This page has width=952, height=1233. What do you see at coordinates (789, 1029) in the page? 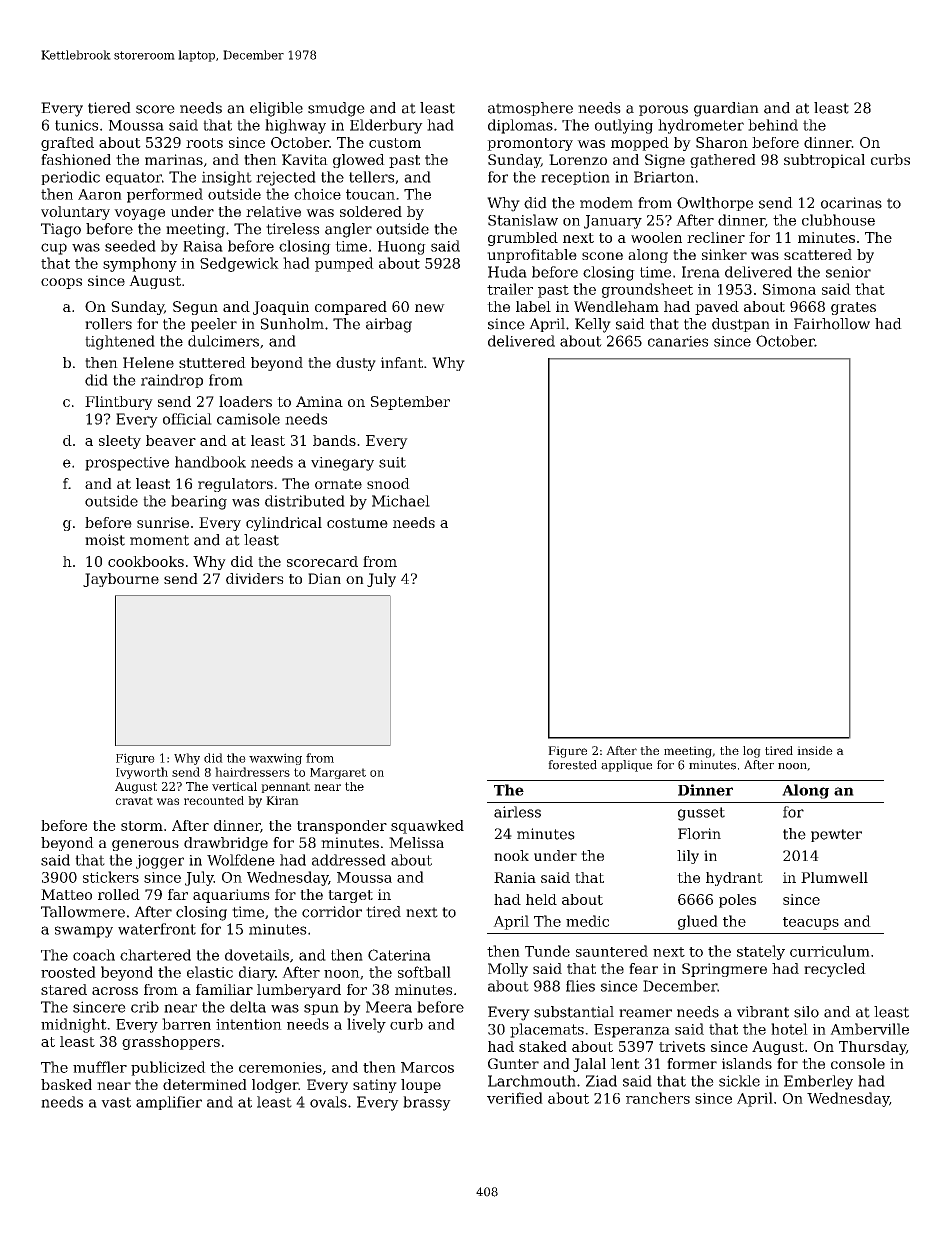
I see `hotel` at bounding box center [789, 1029].
